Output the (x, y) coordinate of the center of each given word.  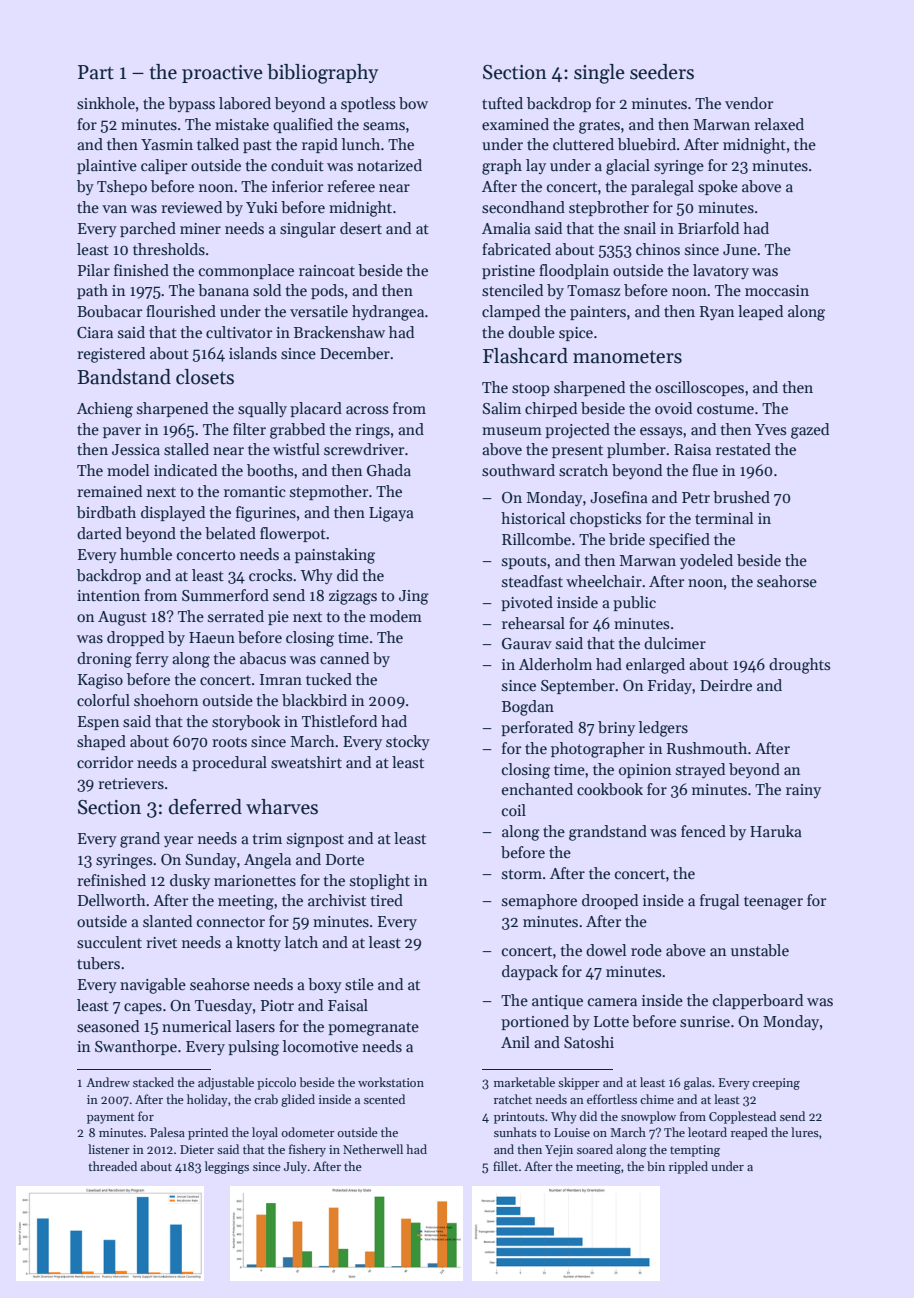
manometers (627, 357)
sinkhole (106, 103)
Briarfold (708, 228)
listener (109, 1149)
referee (351, 186)
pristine (508, 272)
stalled (186, 449)
